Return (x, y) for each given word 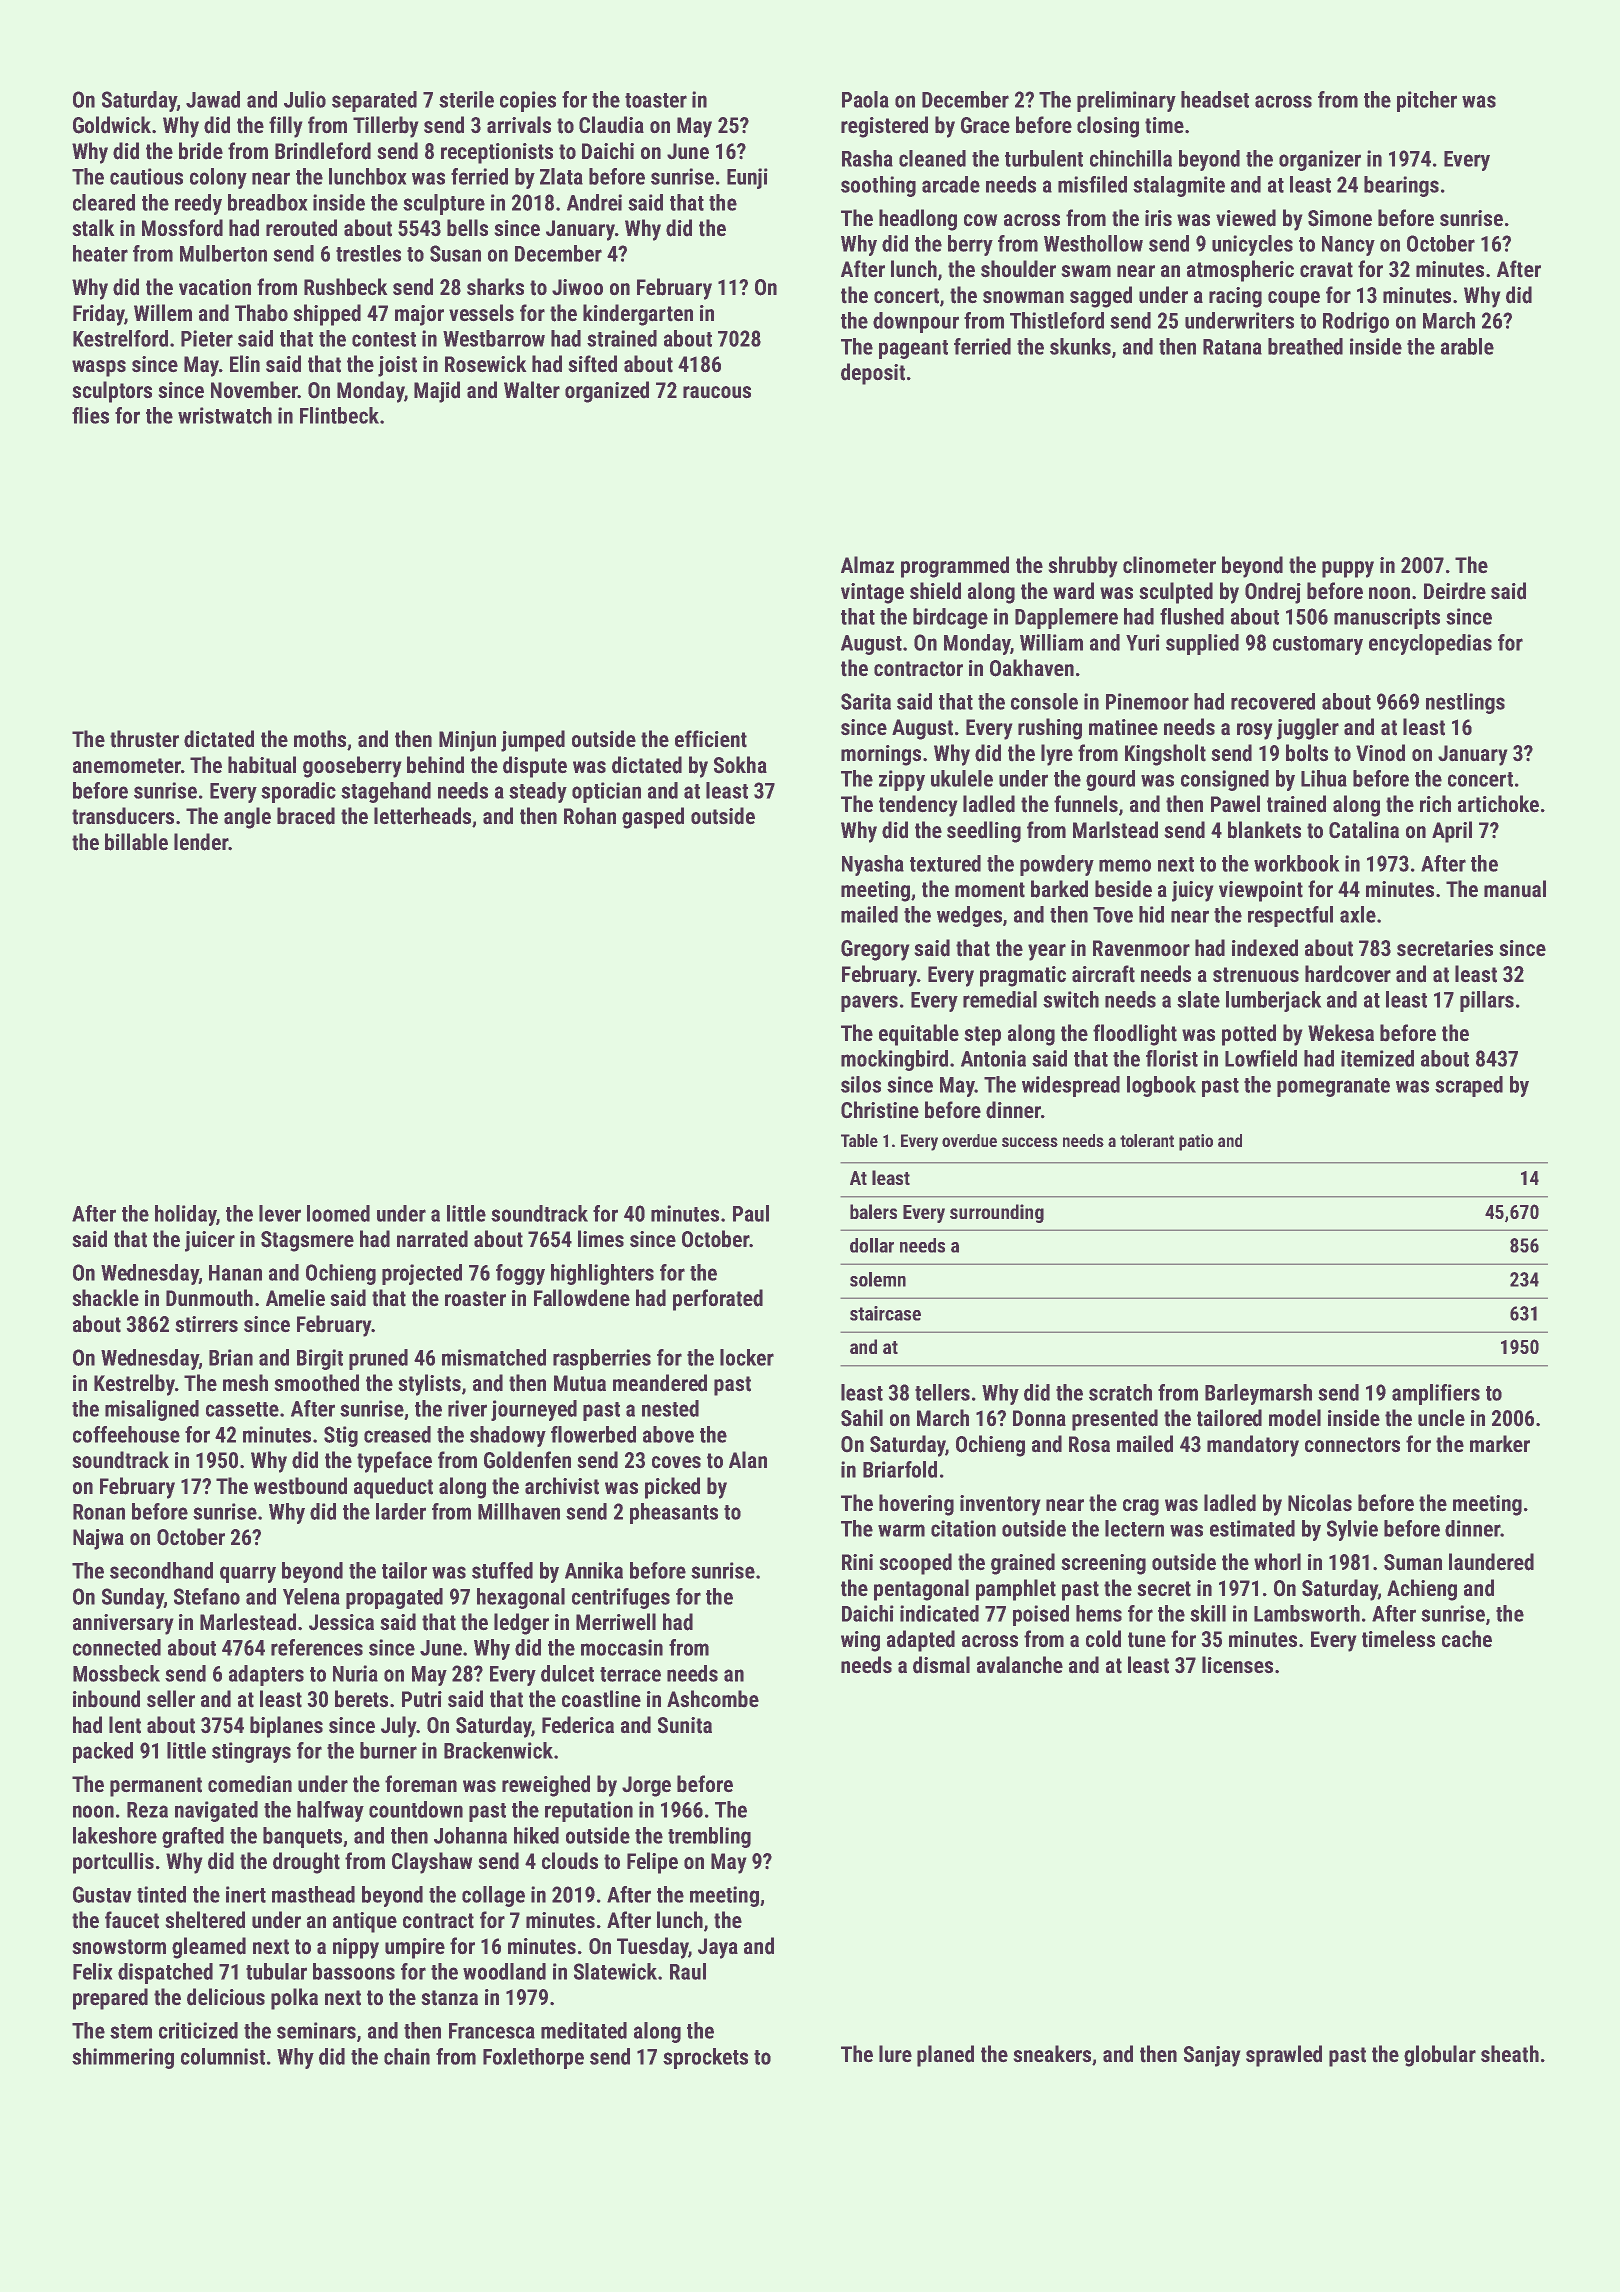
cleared (104, 202)
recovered (1273, 701)
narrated (432, 1239)
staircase (885, 1313)
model (1295, 1418)
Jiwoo (577, 287)
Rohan (590, 816)
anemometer (127, 766)
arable (1467, 346)
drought (306, 1863)
